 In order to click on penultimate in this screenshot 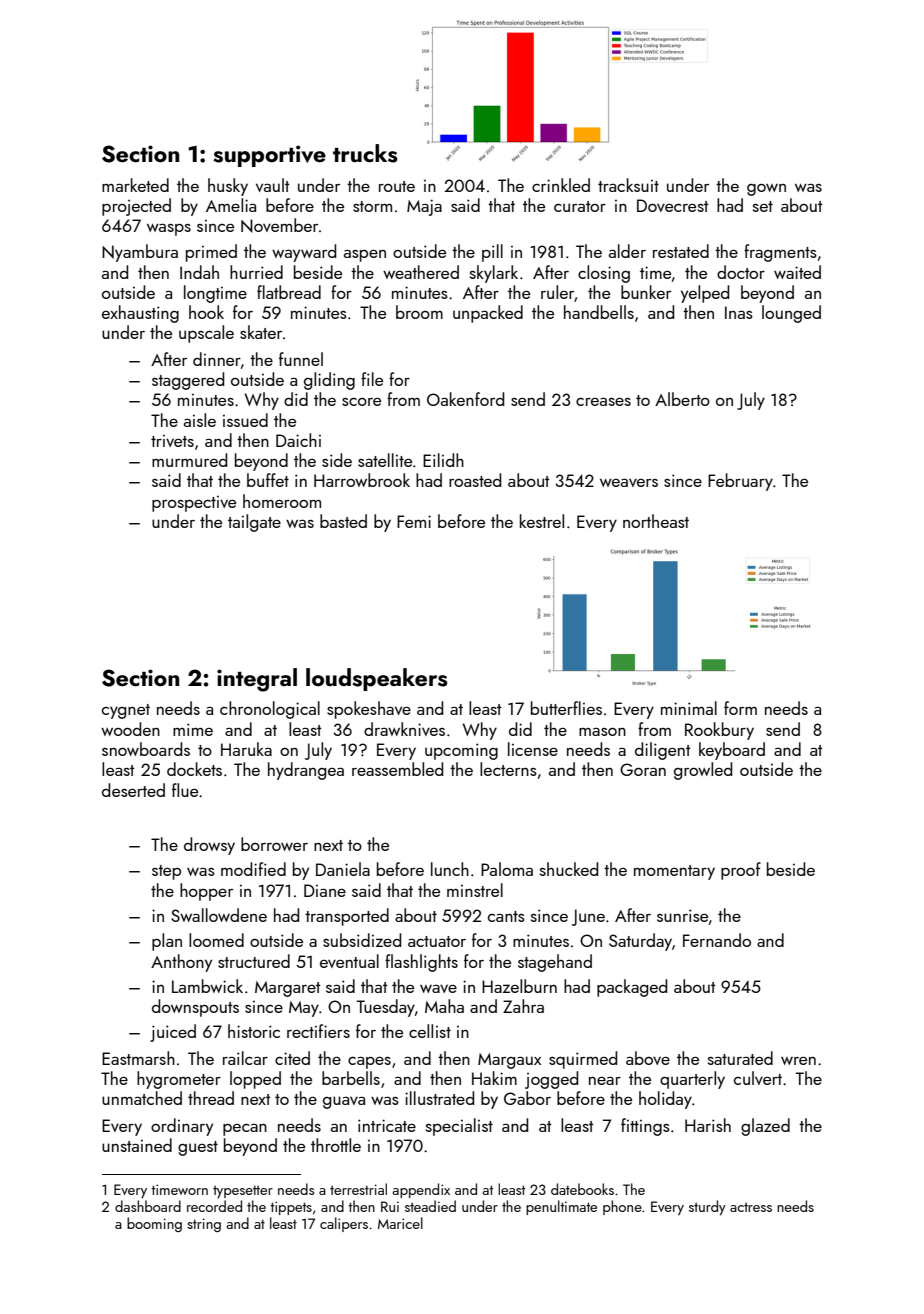, I will do `click(561, 1207)`.
